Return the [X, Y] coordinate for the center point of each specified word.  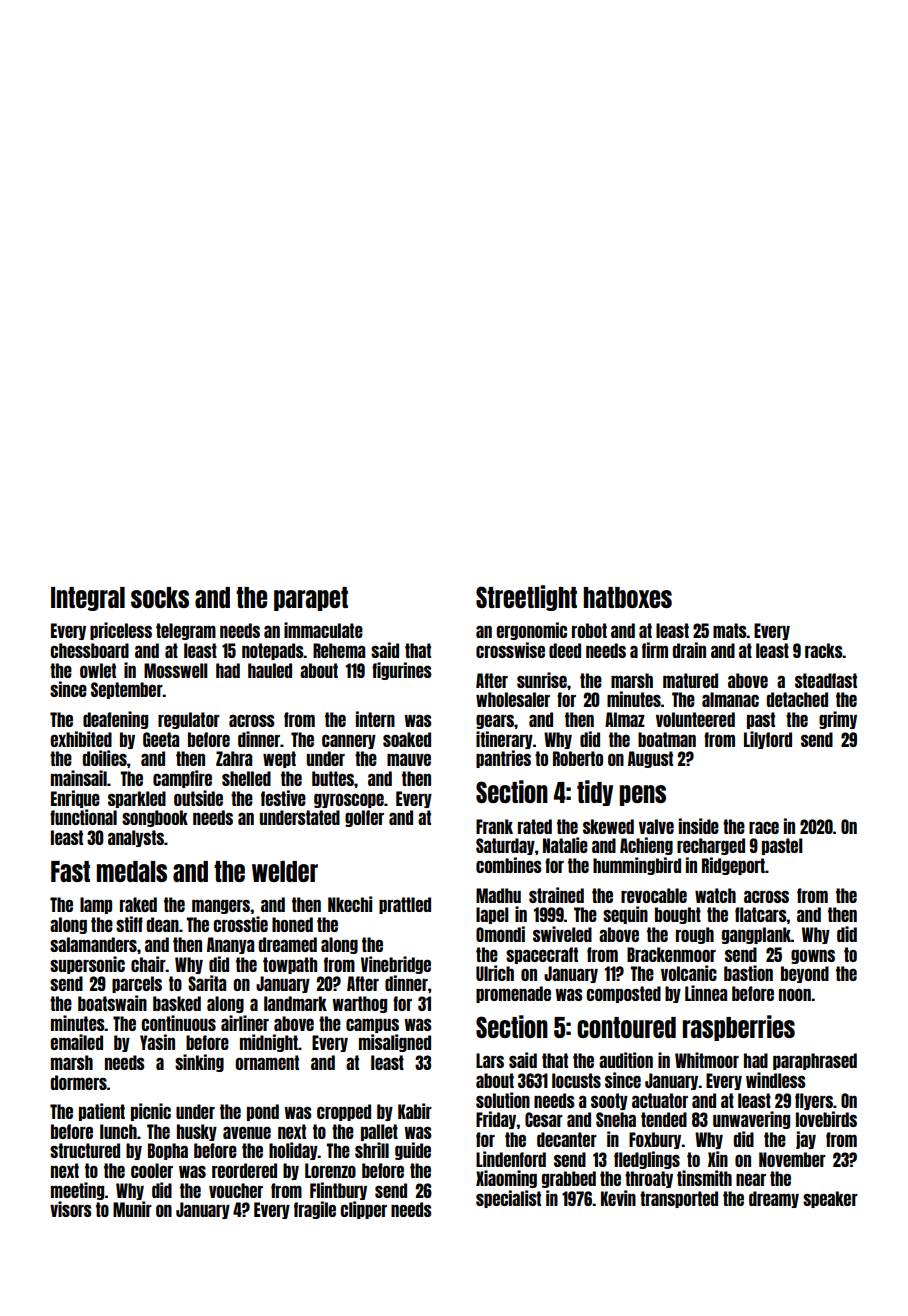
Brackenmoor [671, 954]
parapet [311, 599]
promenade [513, 994]
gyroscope [349, 800]
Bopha [168, 1151]
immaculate [323, 630]
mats [730, 630]
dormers [78, 1082]
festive [283, 798]
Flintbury [338, 1191]
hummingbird [637, 866]
